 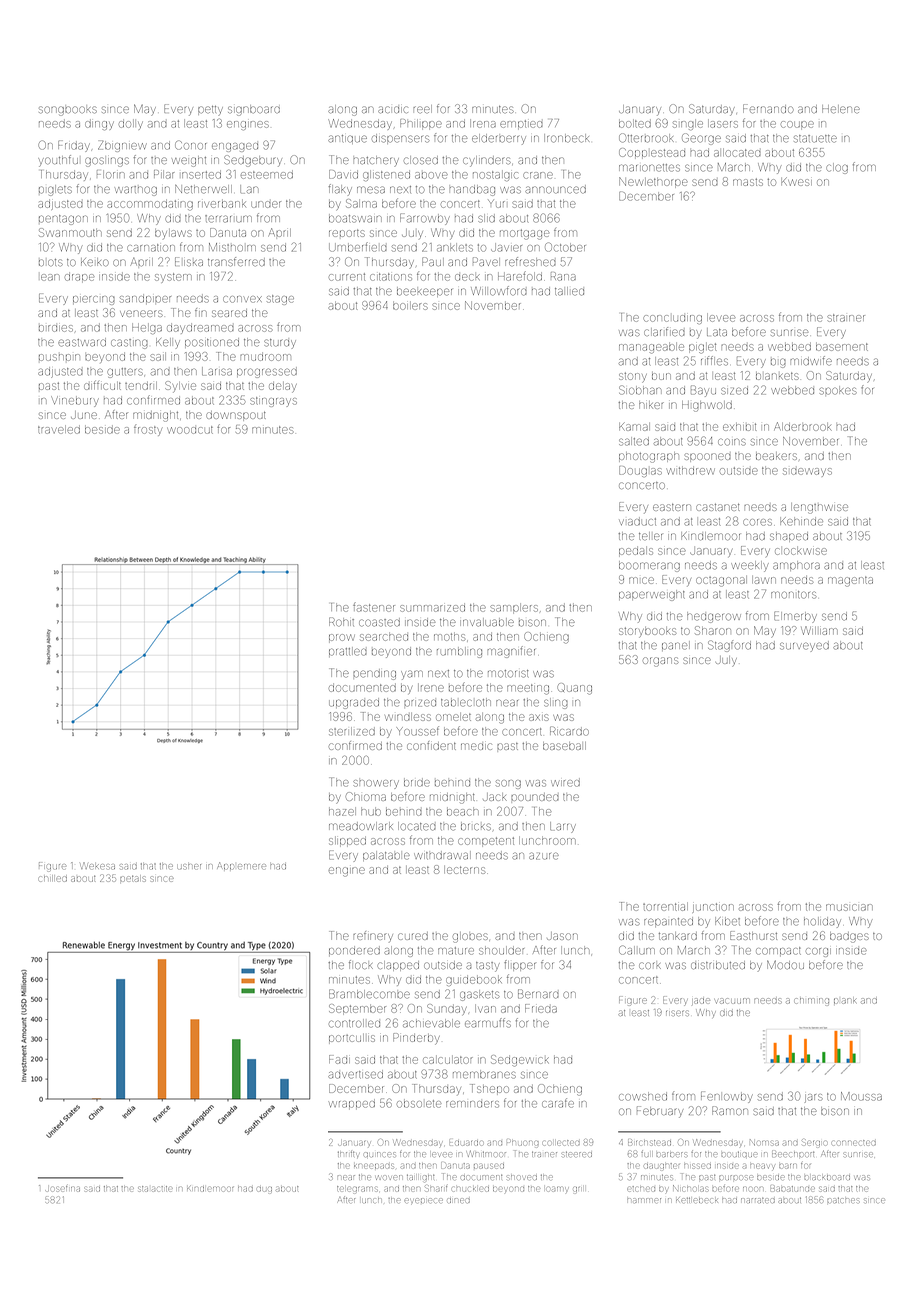 I want to click on Zbigniew, so click(x=121, y=146).
